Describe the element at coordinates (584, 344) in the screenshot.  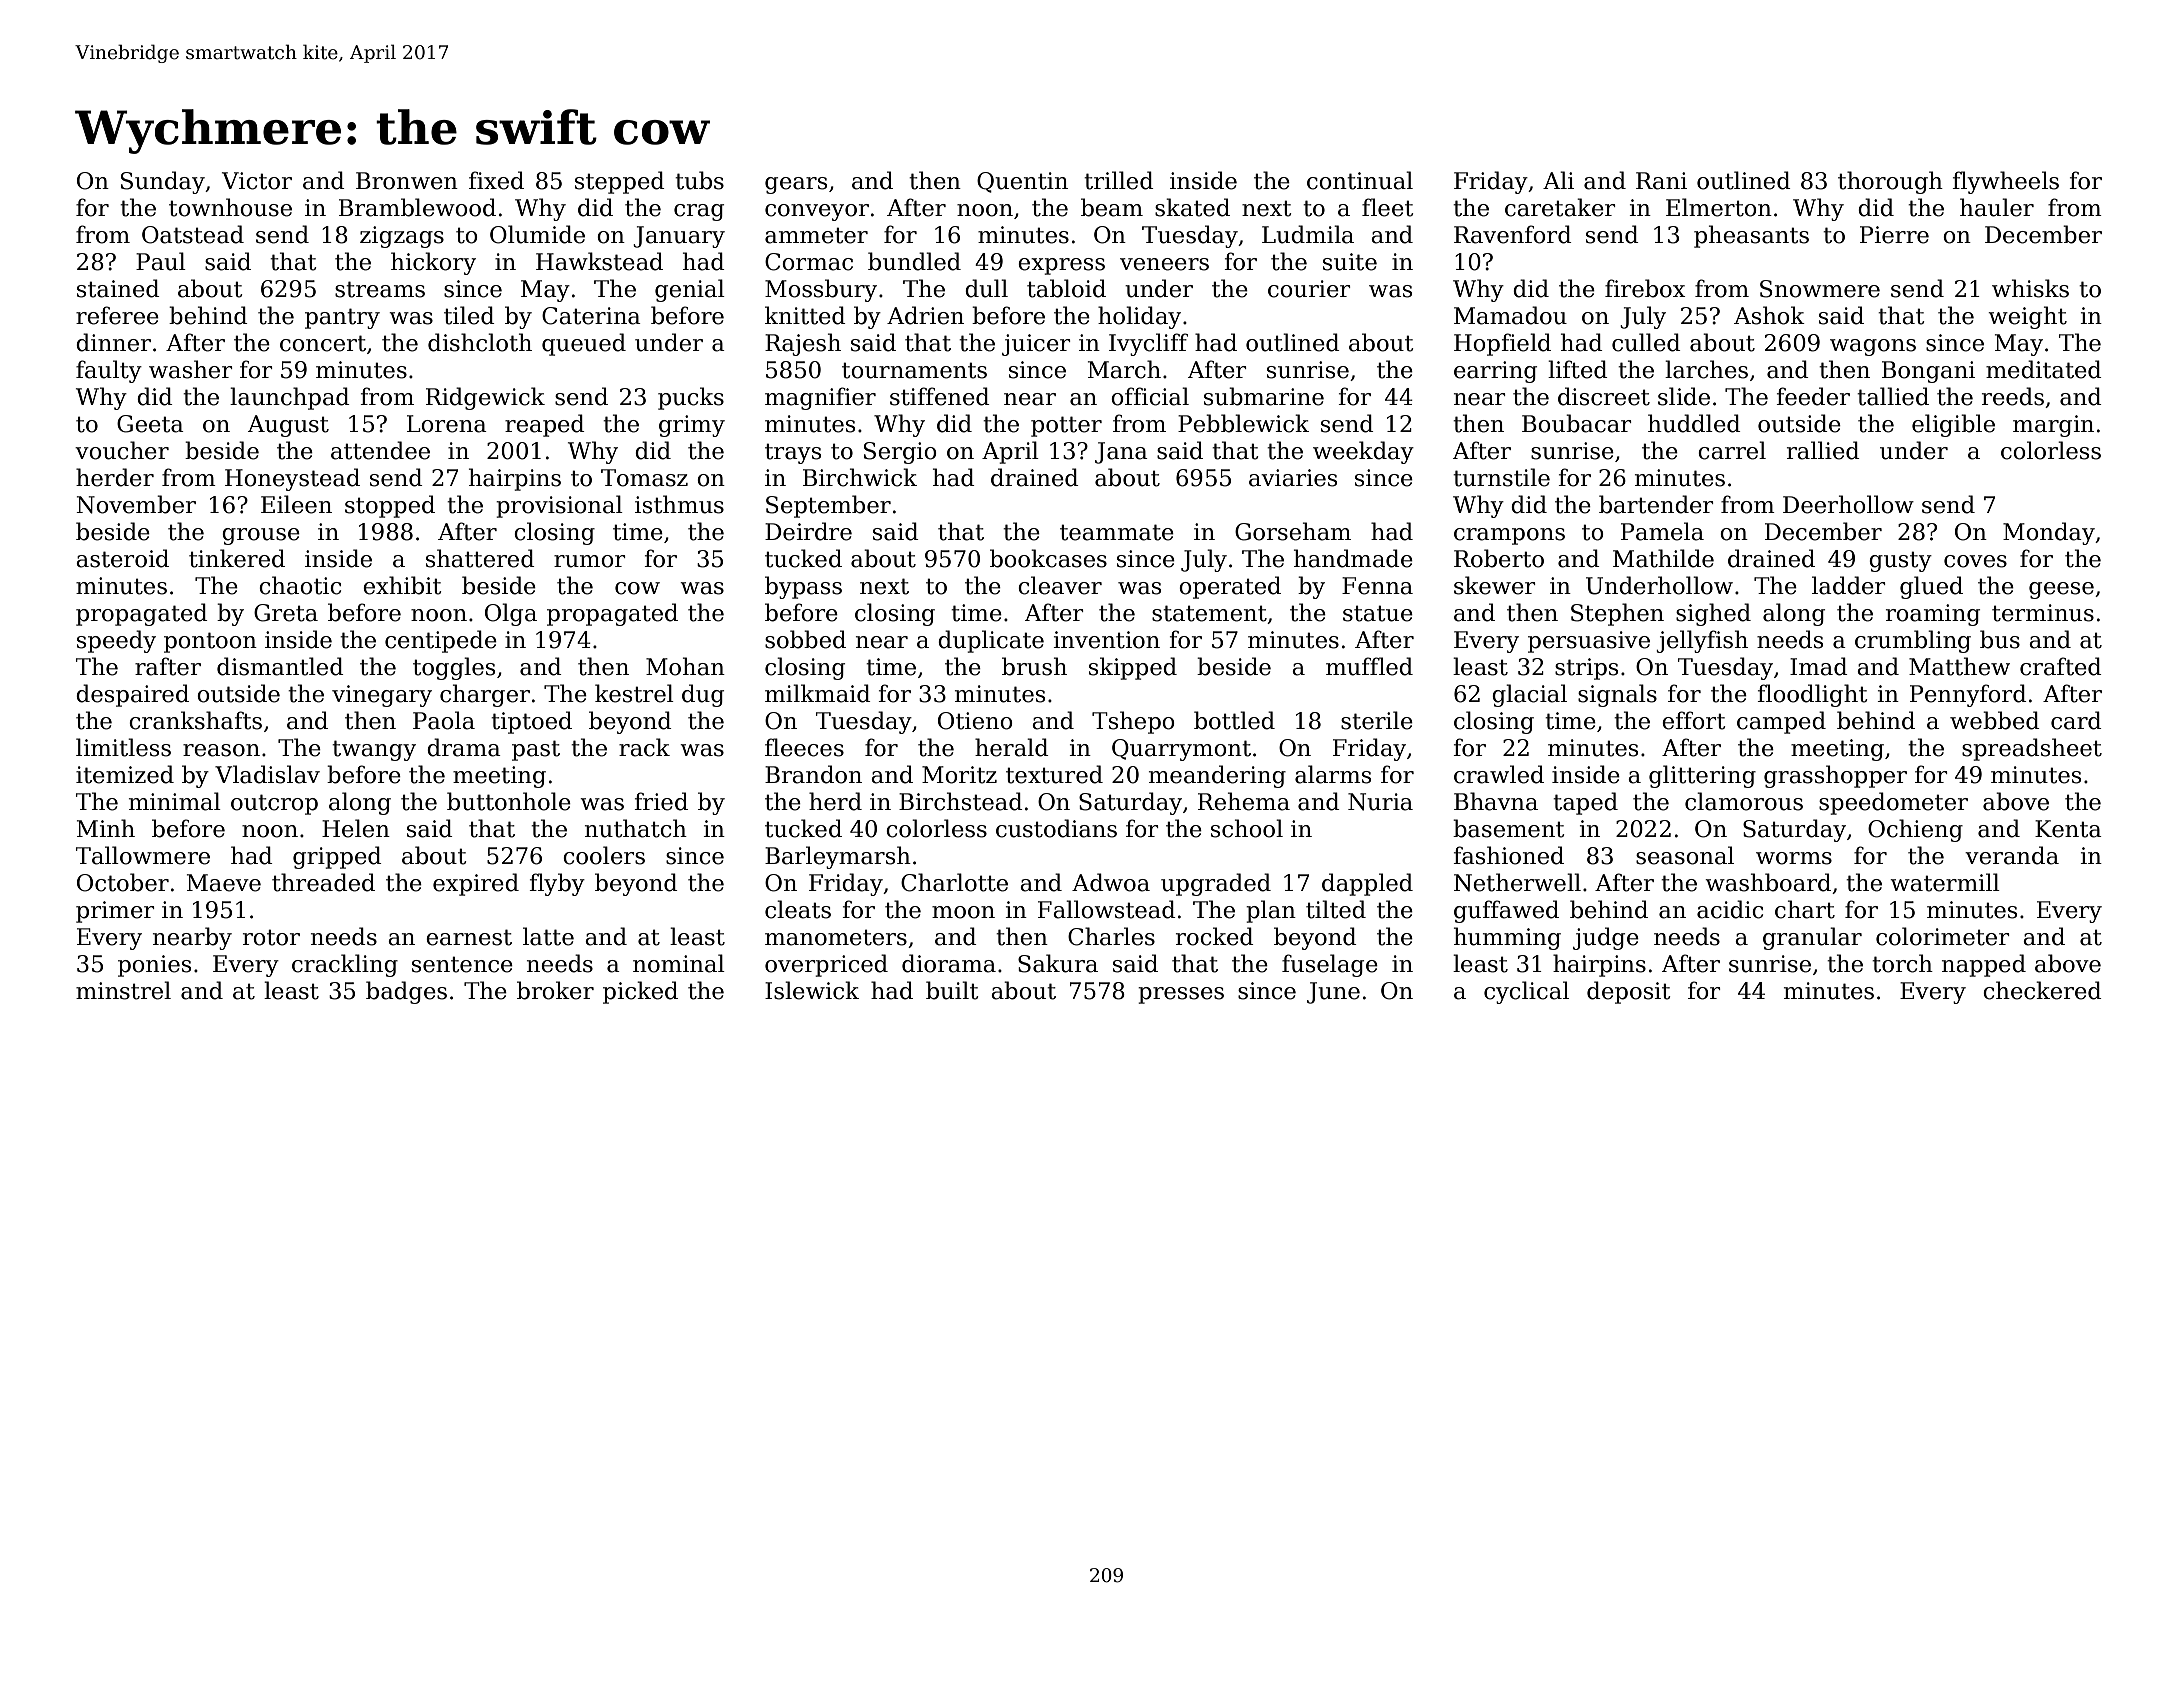
I see `queued` at that location.
